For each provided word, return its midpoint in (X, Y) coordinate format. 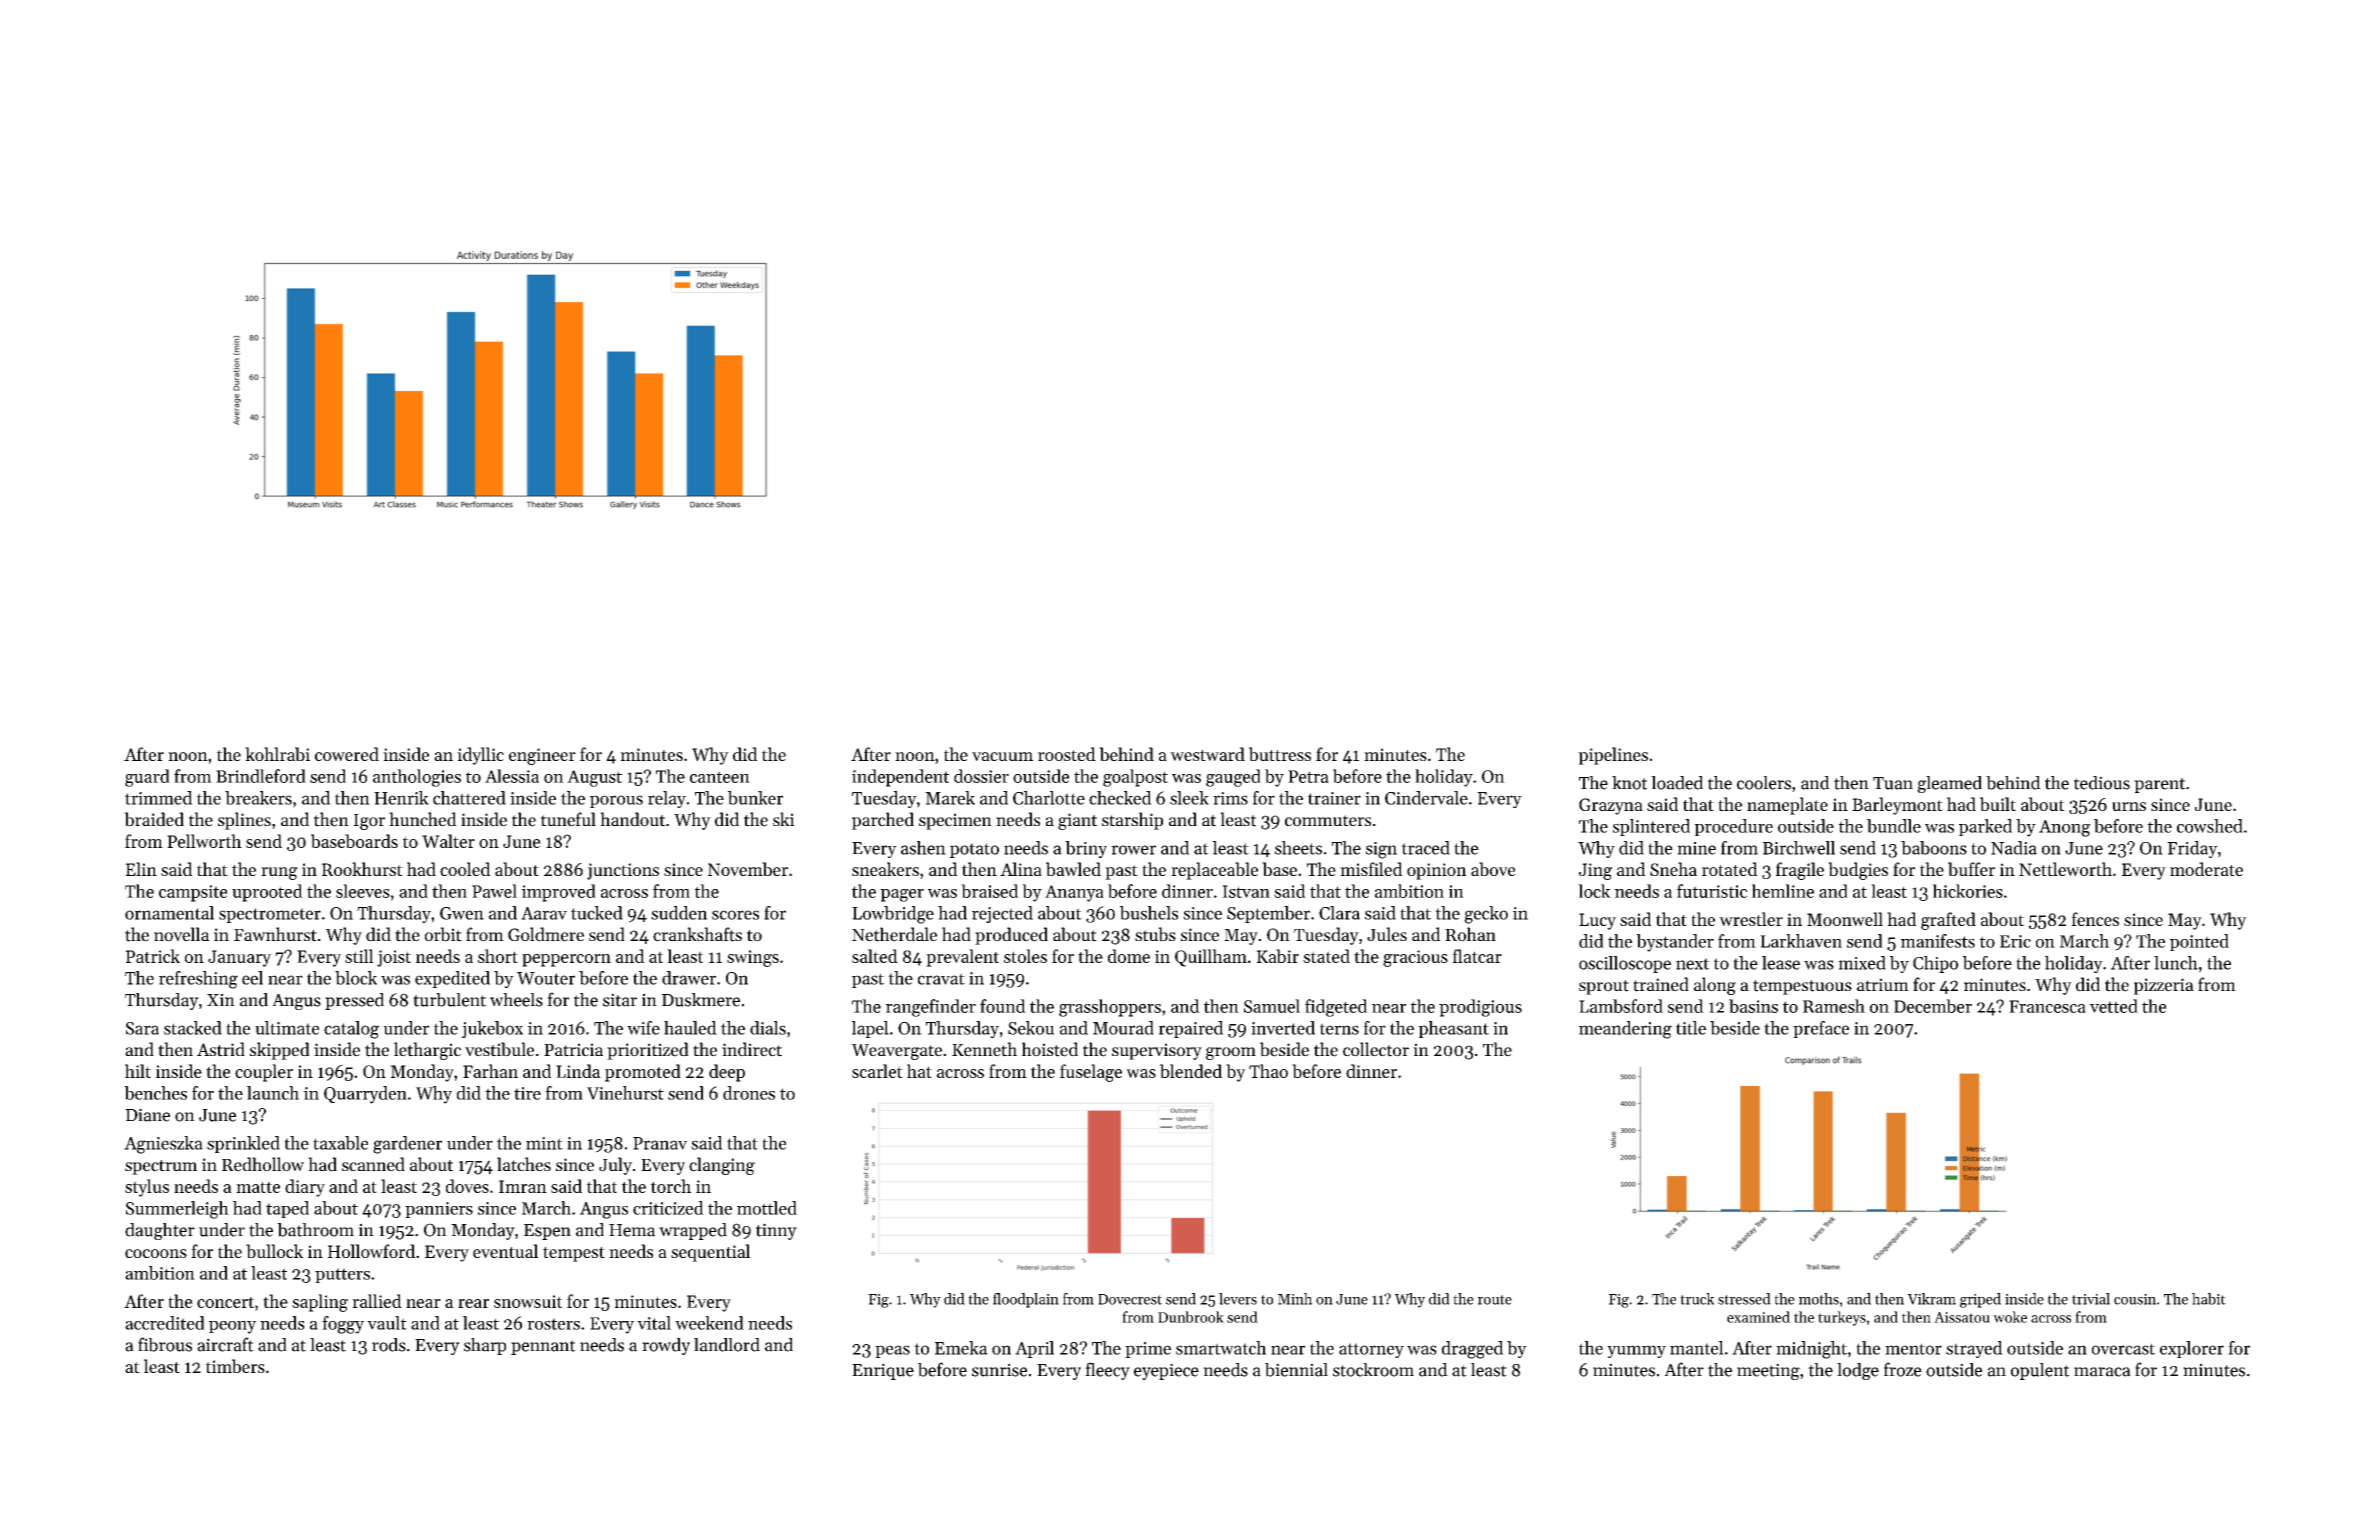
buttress (1280, 754)
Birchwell (1799, 848)
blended (1191, 1071)
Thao (1268, 1071)
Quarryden (365, 1095)
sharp (485, 1346)
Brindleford (261, 776)
